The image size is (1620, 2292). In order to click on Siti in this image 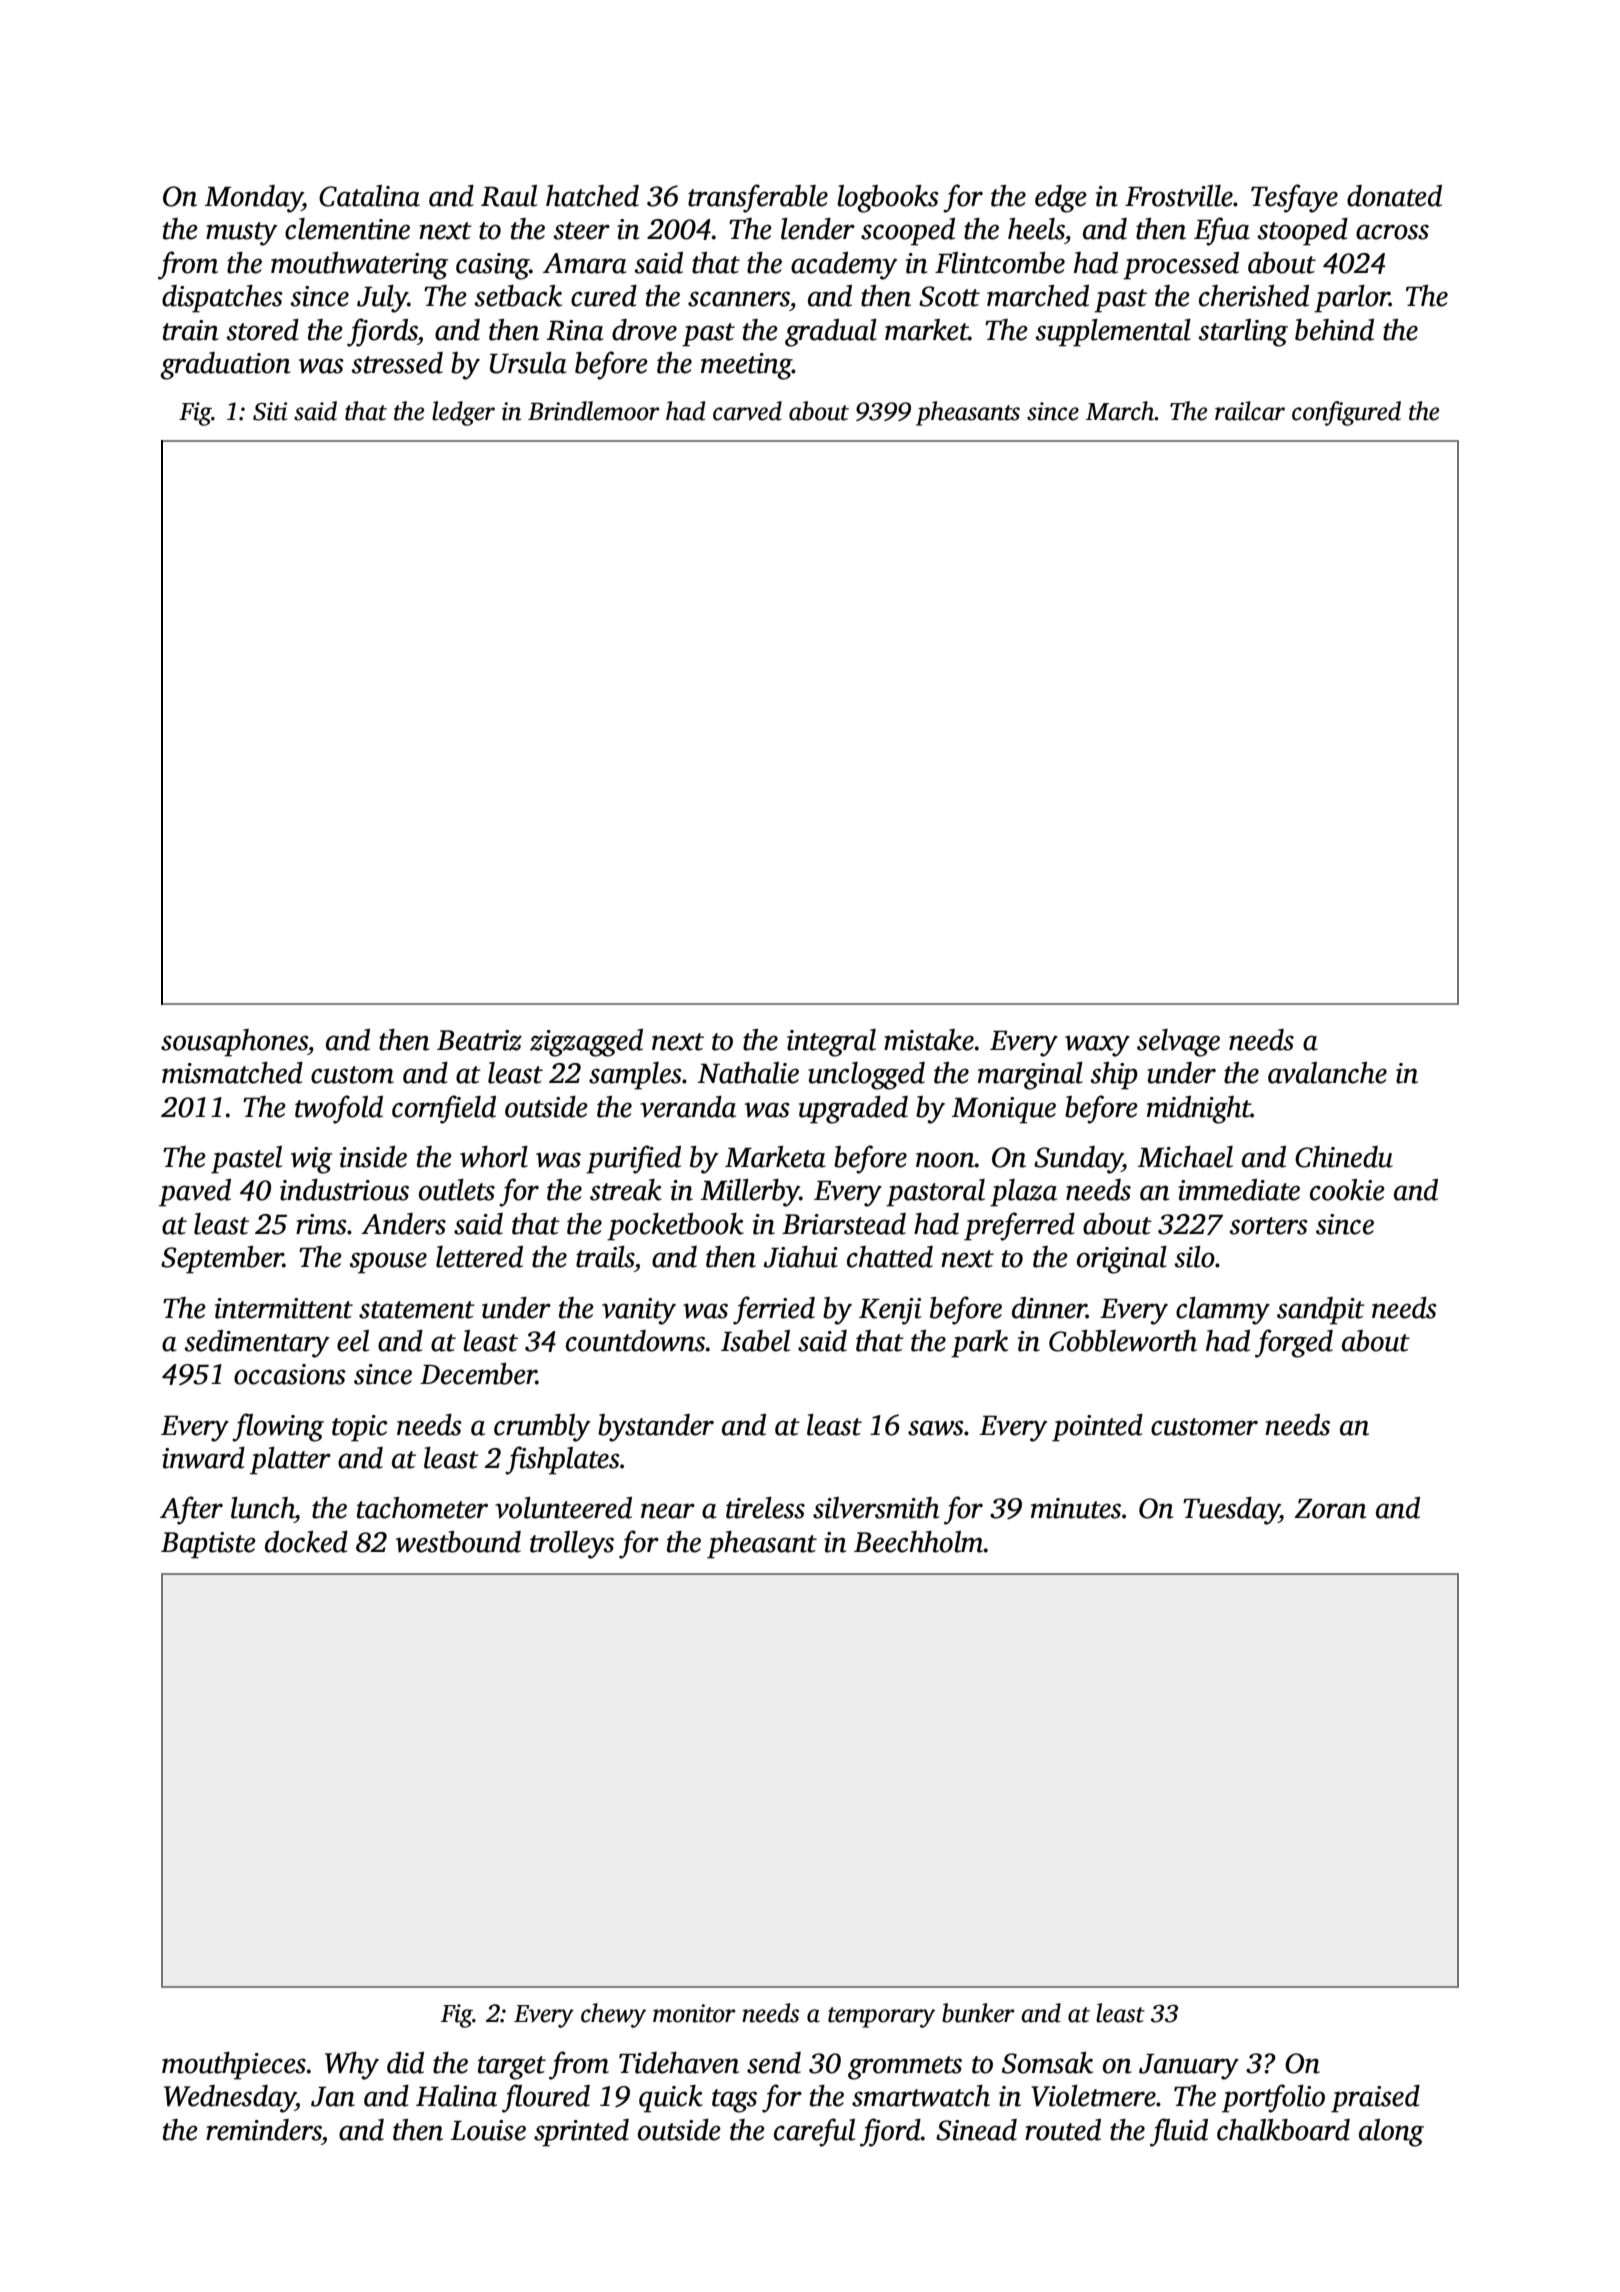, I will do `click(270, 411)`.
